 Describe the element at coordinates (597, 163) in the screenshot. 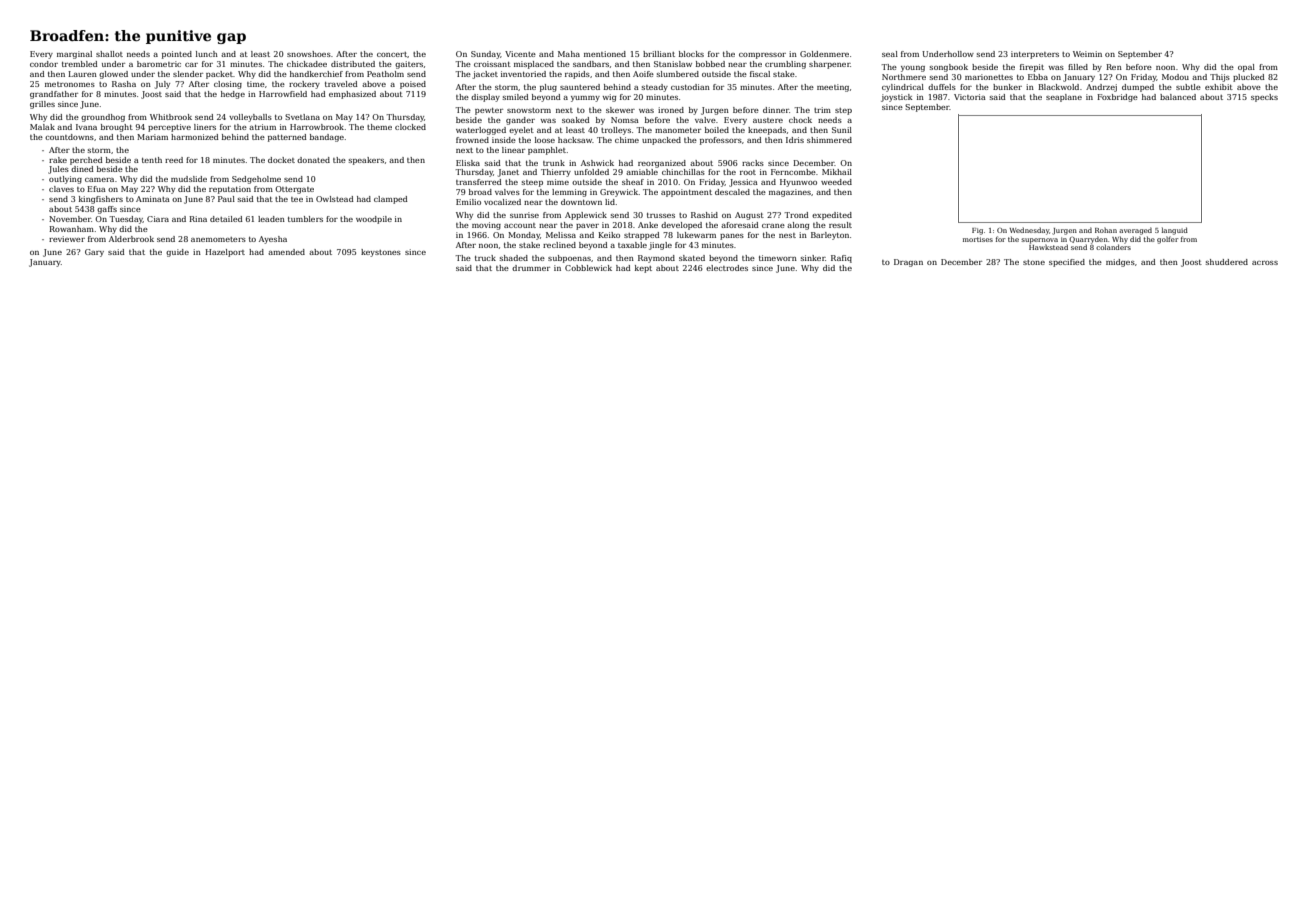

I see `Ashwick` at that location.
